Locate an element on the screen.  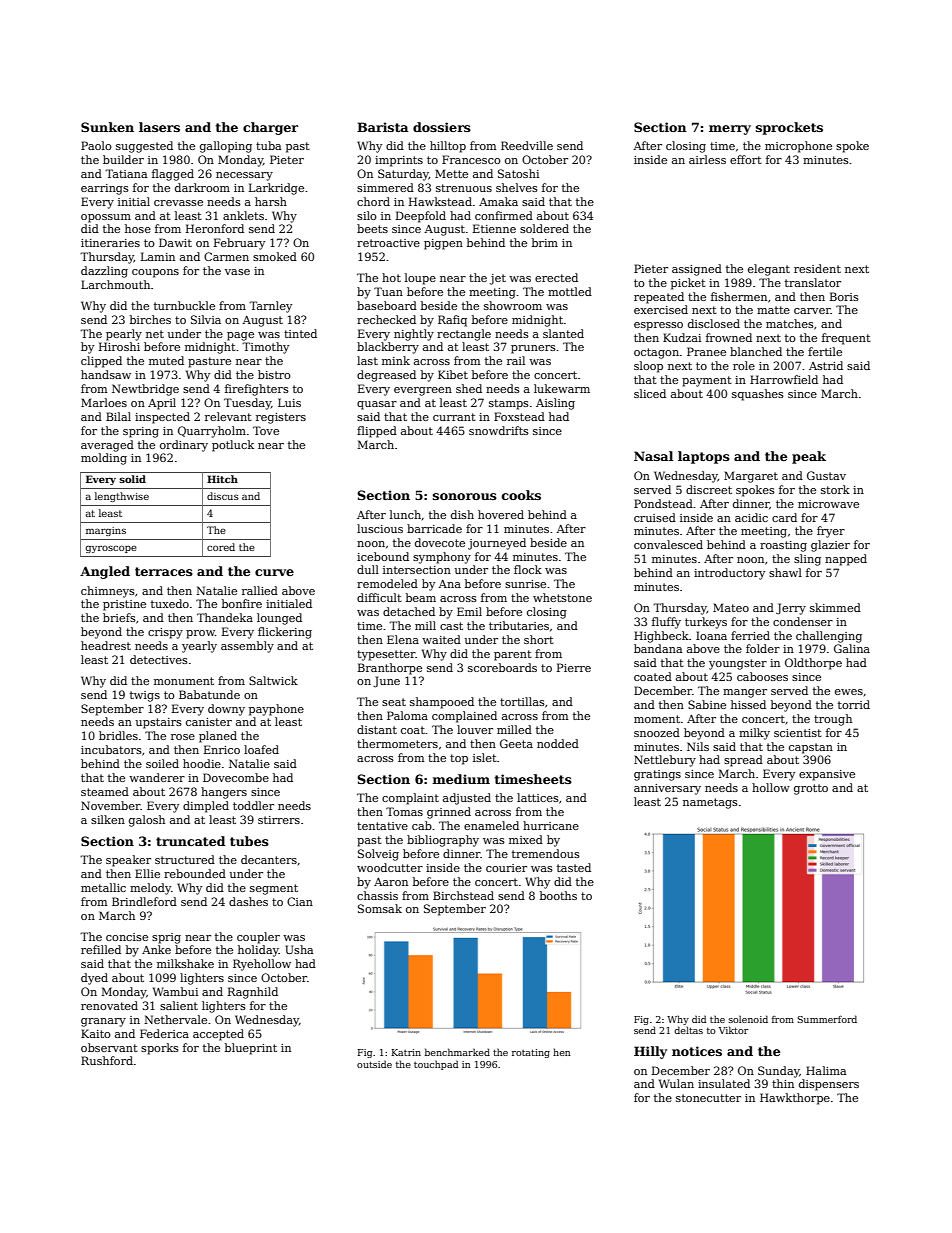
journeyed is located at coordinates (497, 544).
